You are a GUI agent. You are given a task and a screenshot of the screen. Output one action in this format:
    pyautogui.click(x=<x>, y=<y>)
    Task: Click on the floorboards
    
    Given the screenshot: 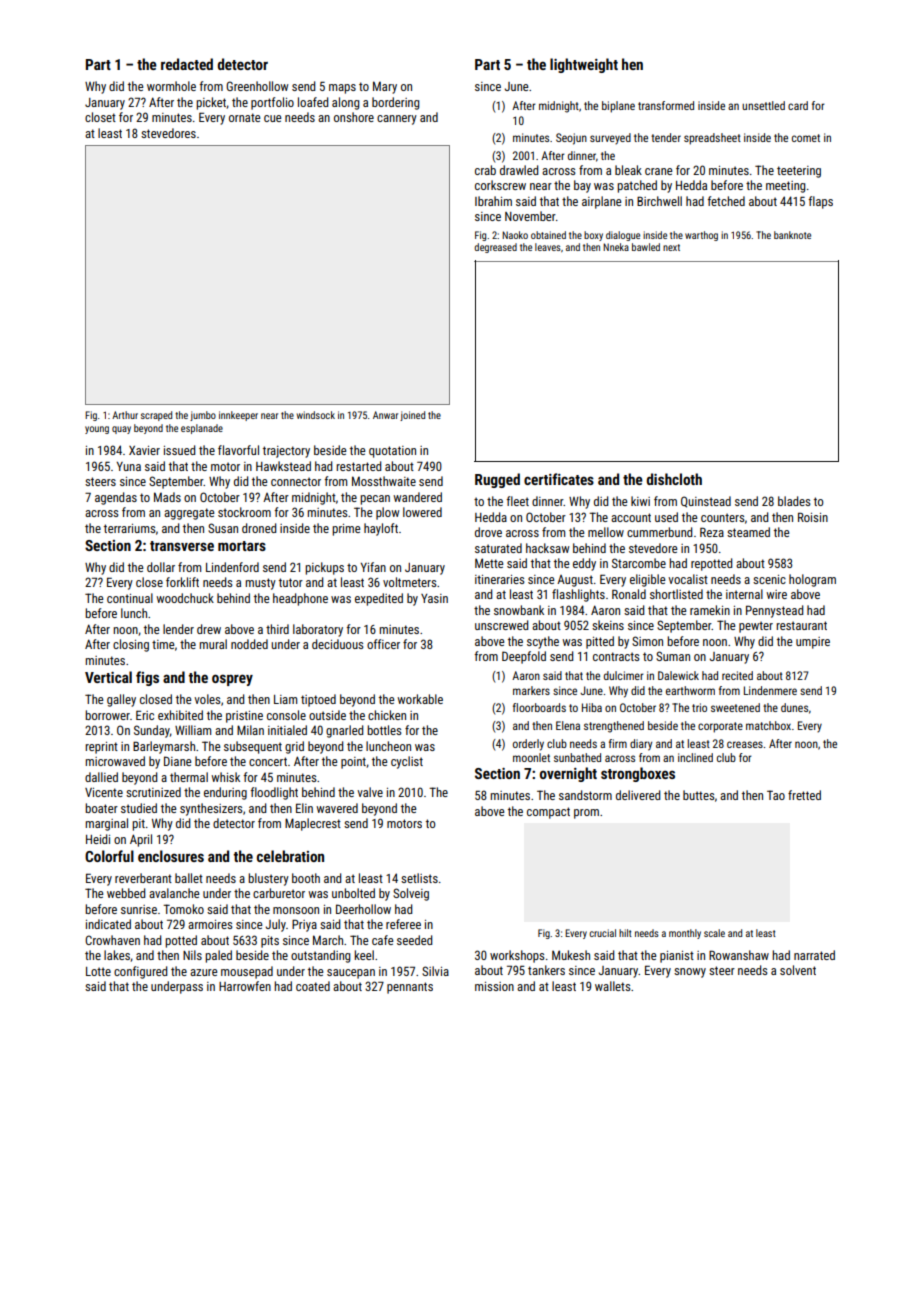 What is the action you would take?
    pyautogui.click(x=539, y=707)
